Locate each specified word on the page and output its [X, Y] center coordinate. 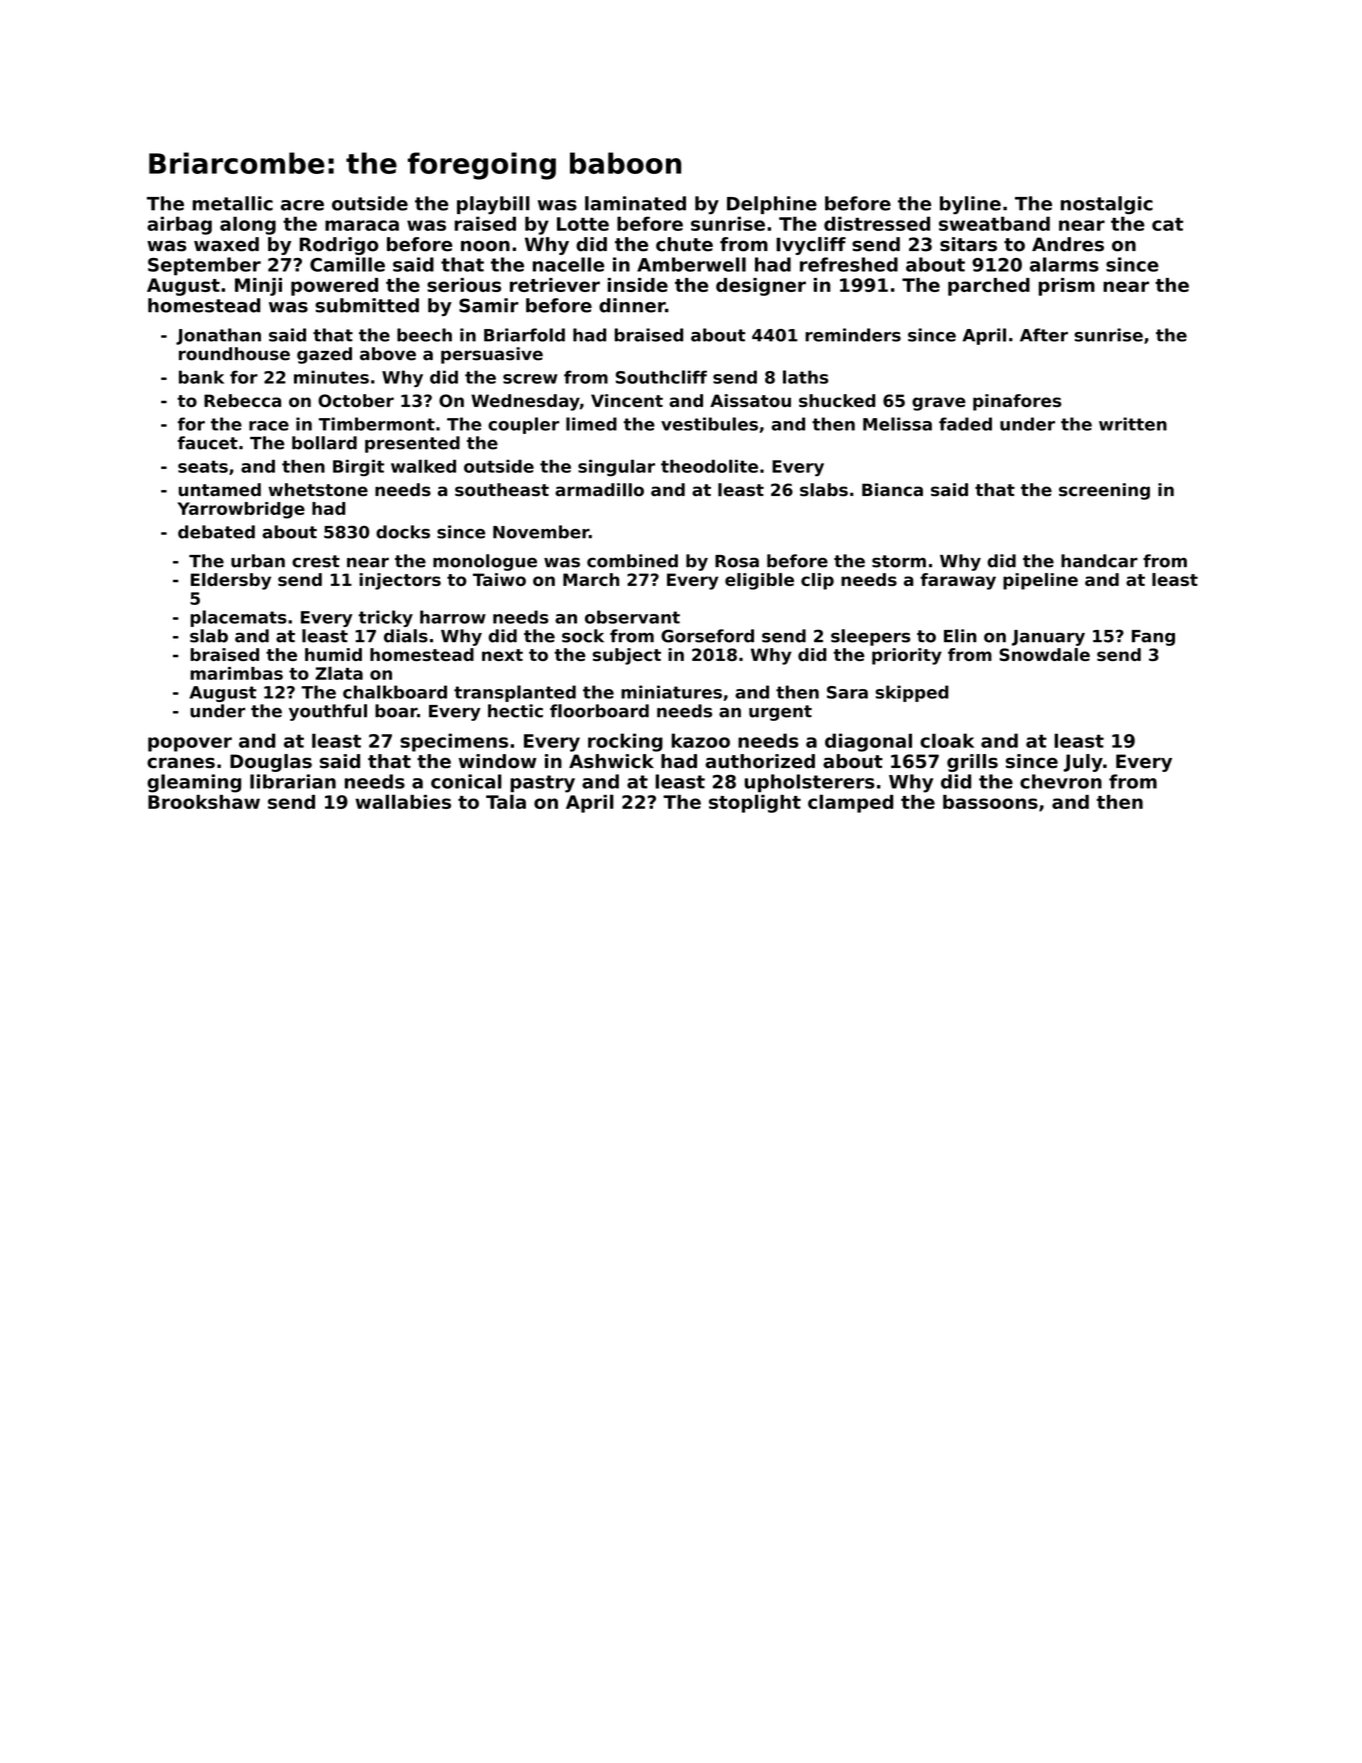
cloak [947, 740]
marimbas [236, 673]
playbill [493, 205]
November [541, 532]
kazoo [700, 740]
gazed [324, 355]
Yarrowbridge [241, 510]
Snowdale [1044, 654]
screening [1104, 491]
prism [1067, 287]
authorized [760, 761]
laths [805, 377]
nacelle [568, 264]
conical [466, 781]
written [1133, 424]
